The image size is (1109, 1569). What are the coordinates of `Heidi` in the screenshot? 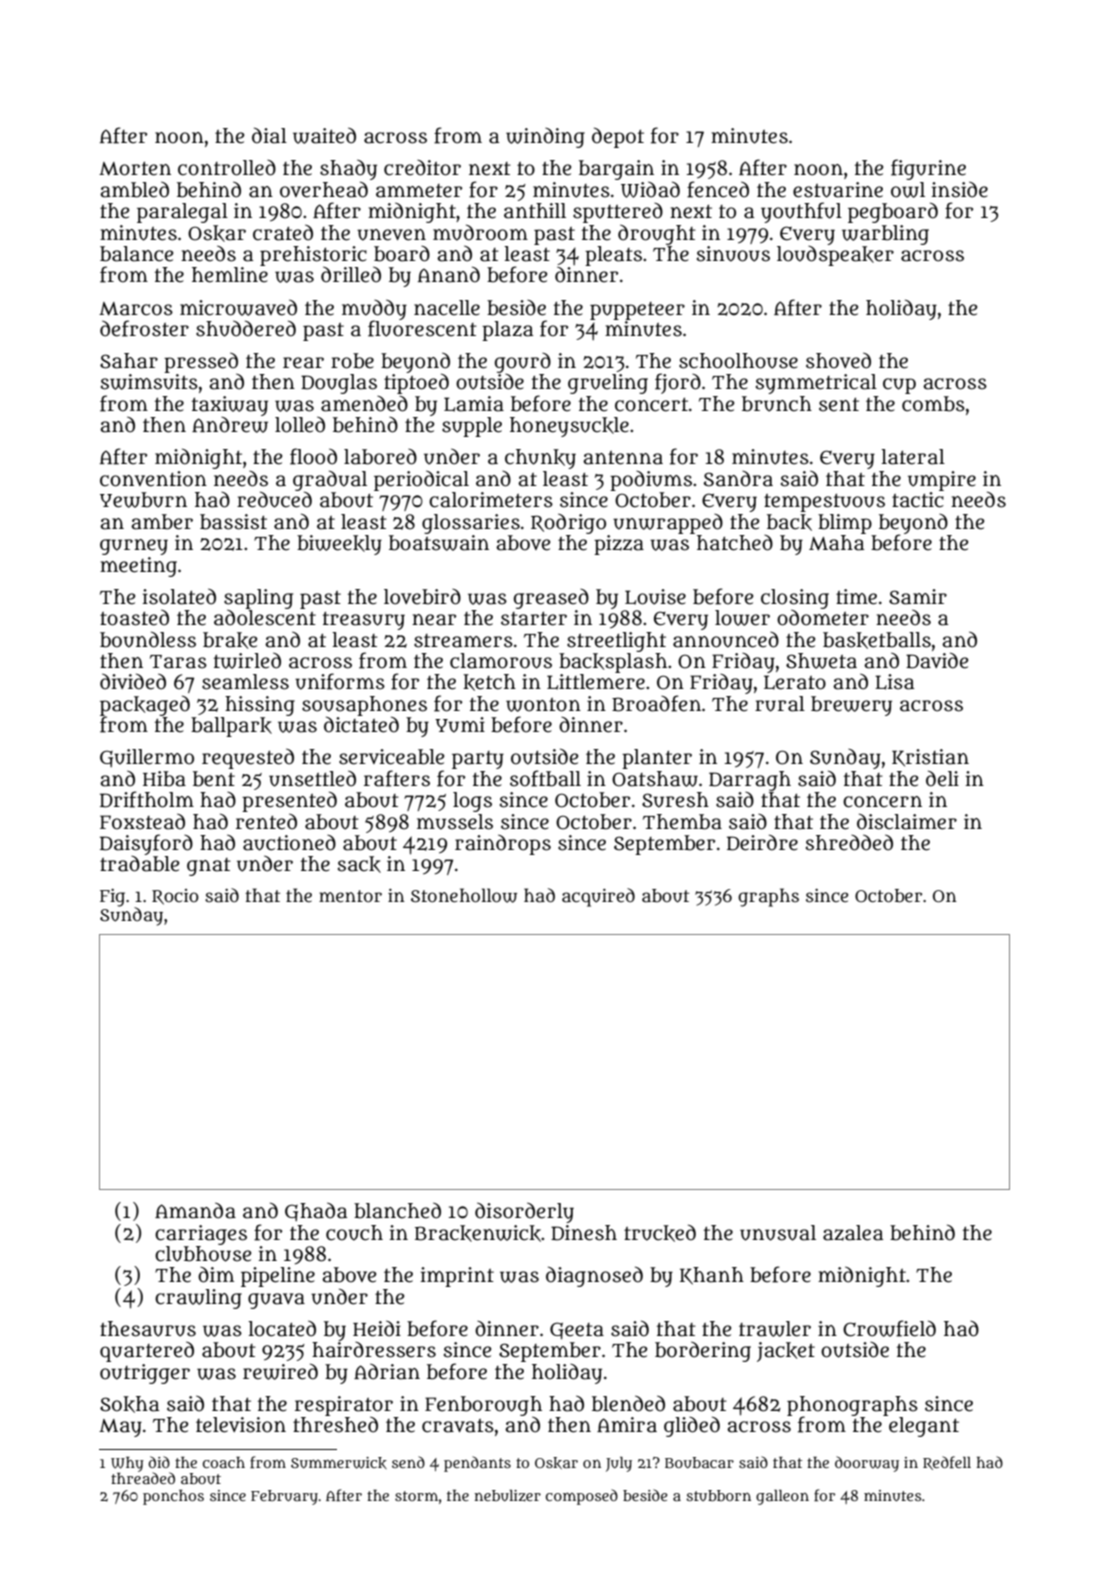 It's located at (377, 1328).
